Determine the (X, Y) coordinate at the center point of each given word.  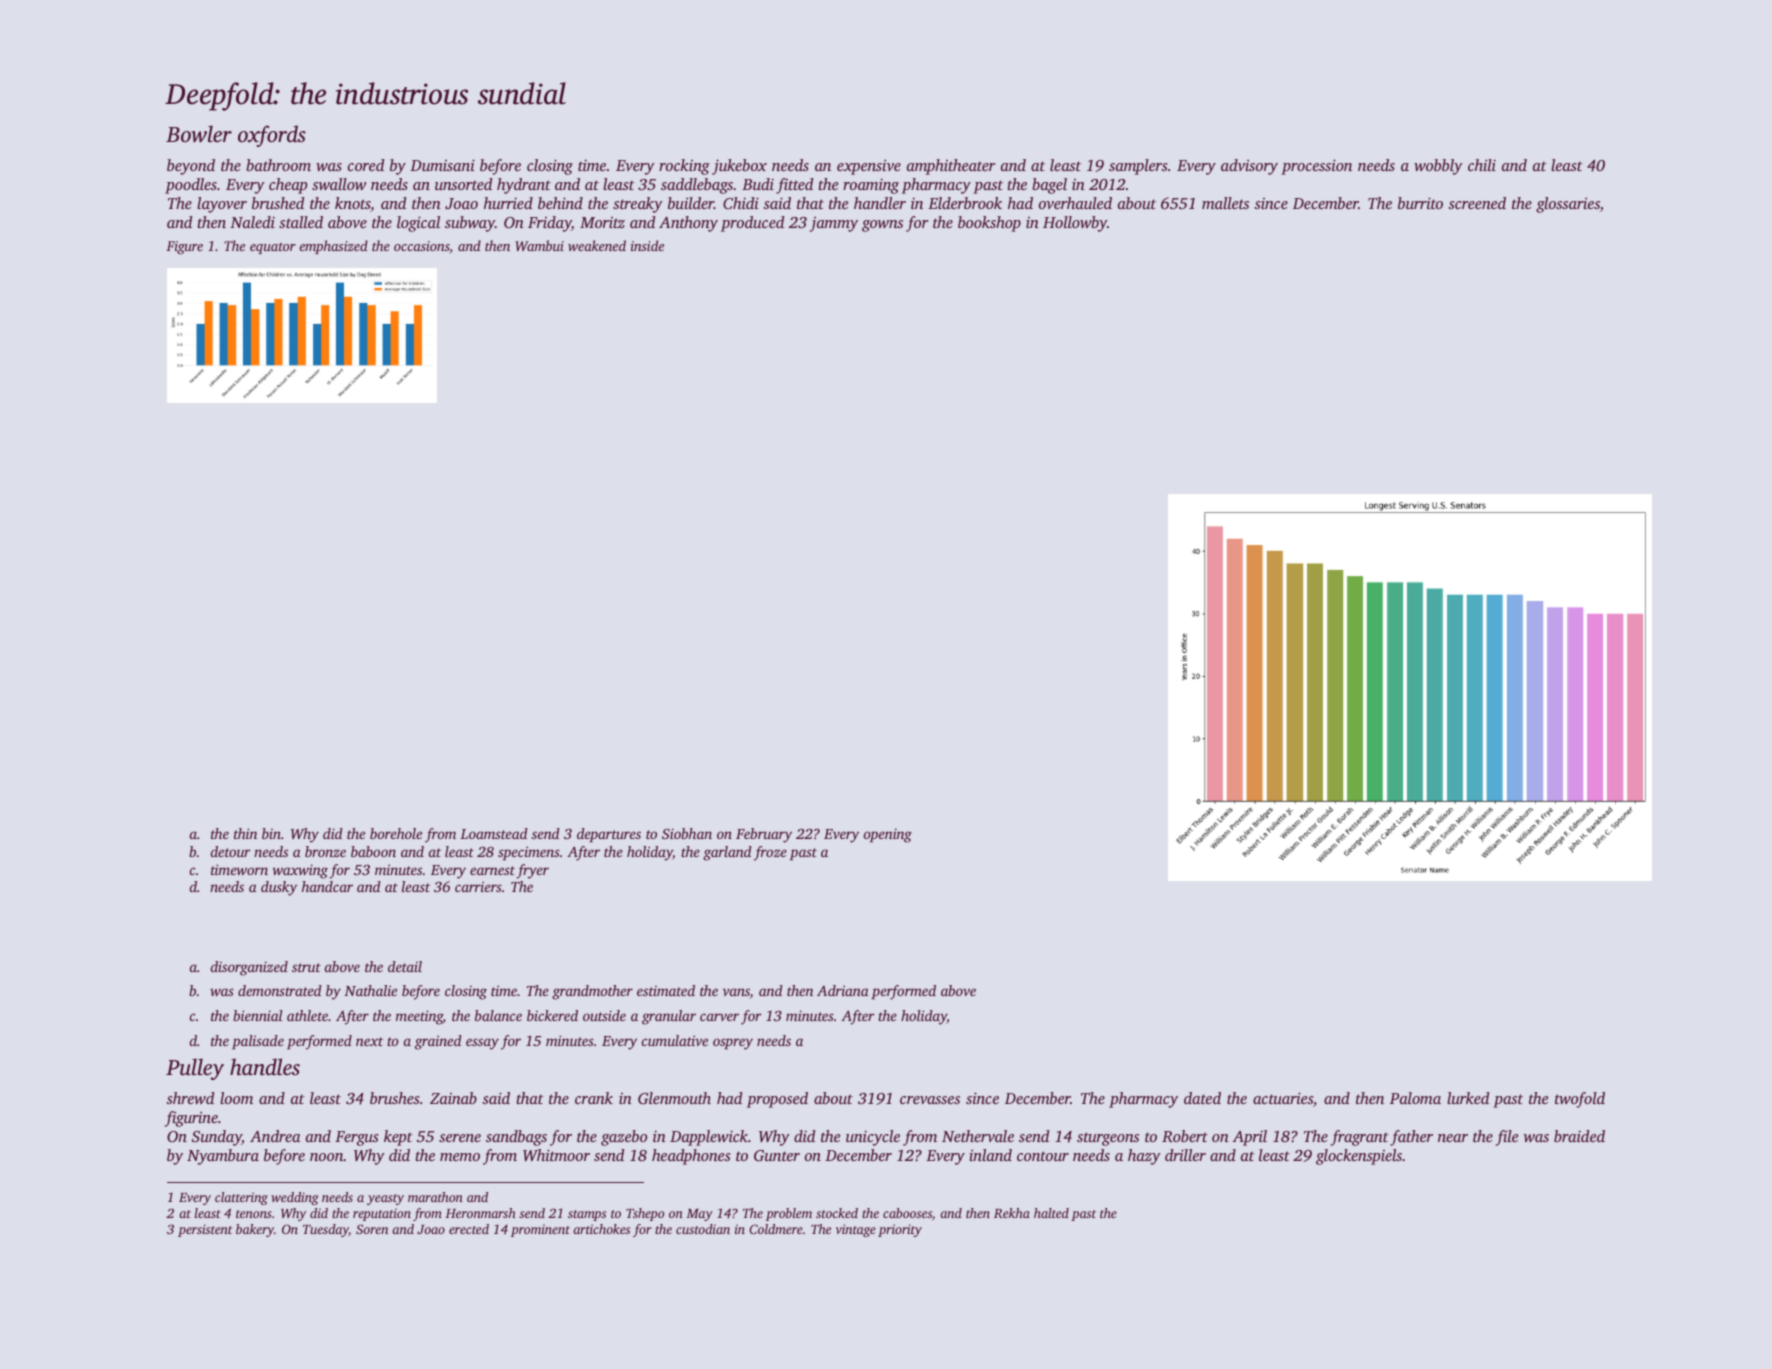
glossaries (1568, 205)
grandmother (592, 992)
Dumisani (442, 165)
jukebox (739, 167)
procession (1316, 167)
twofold (1580, 1100)
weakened (597, 245)
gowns (882, 226)
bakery (255, 1230)
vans (736, 992)
